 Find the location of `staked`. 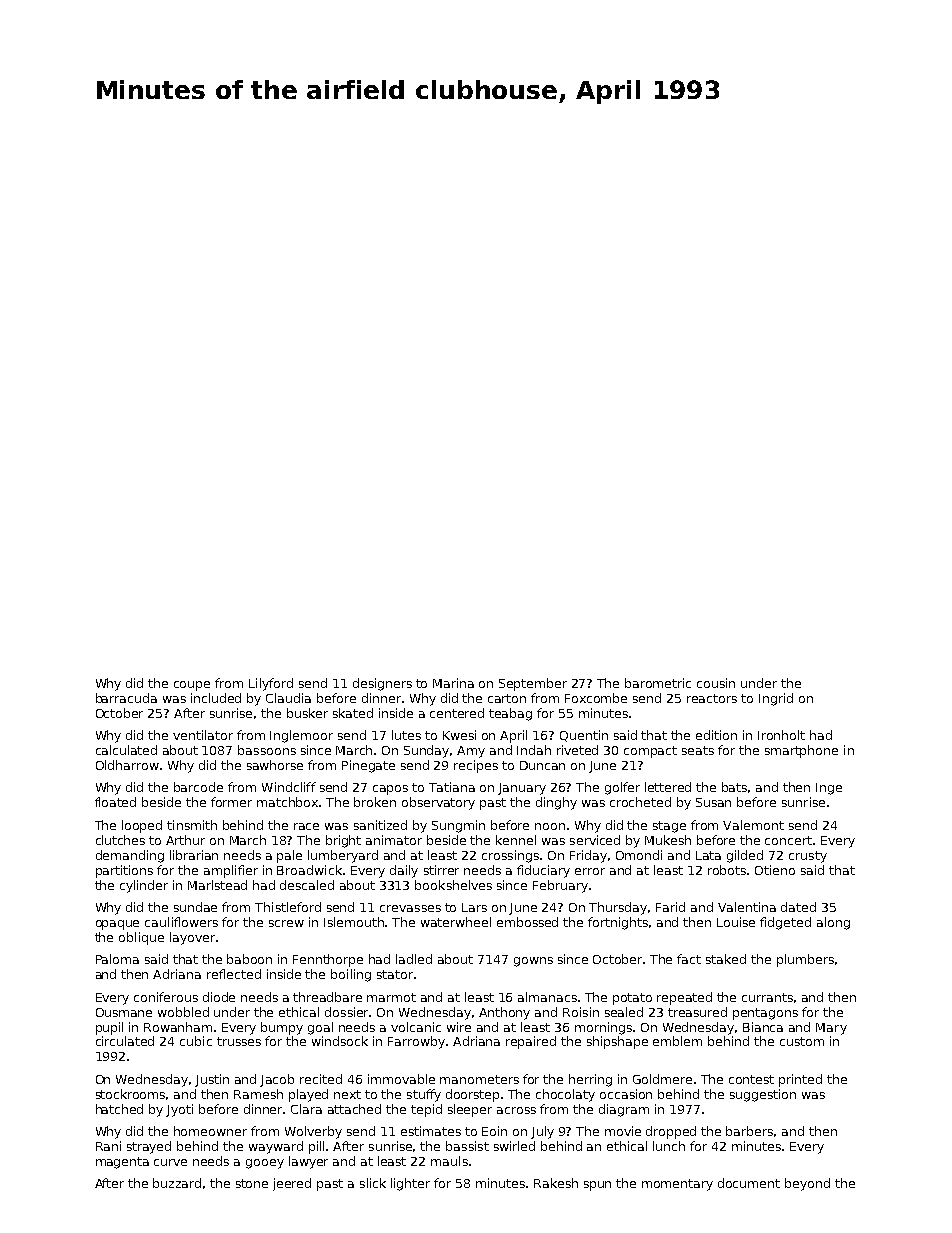

staked is located at coordinates (726, 959).
